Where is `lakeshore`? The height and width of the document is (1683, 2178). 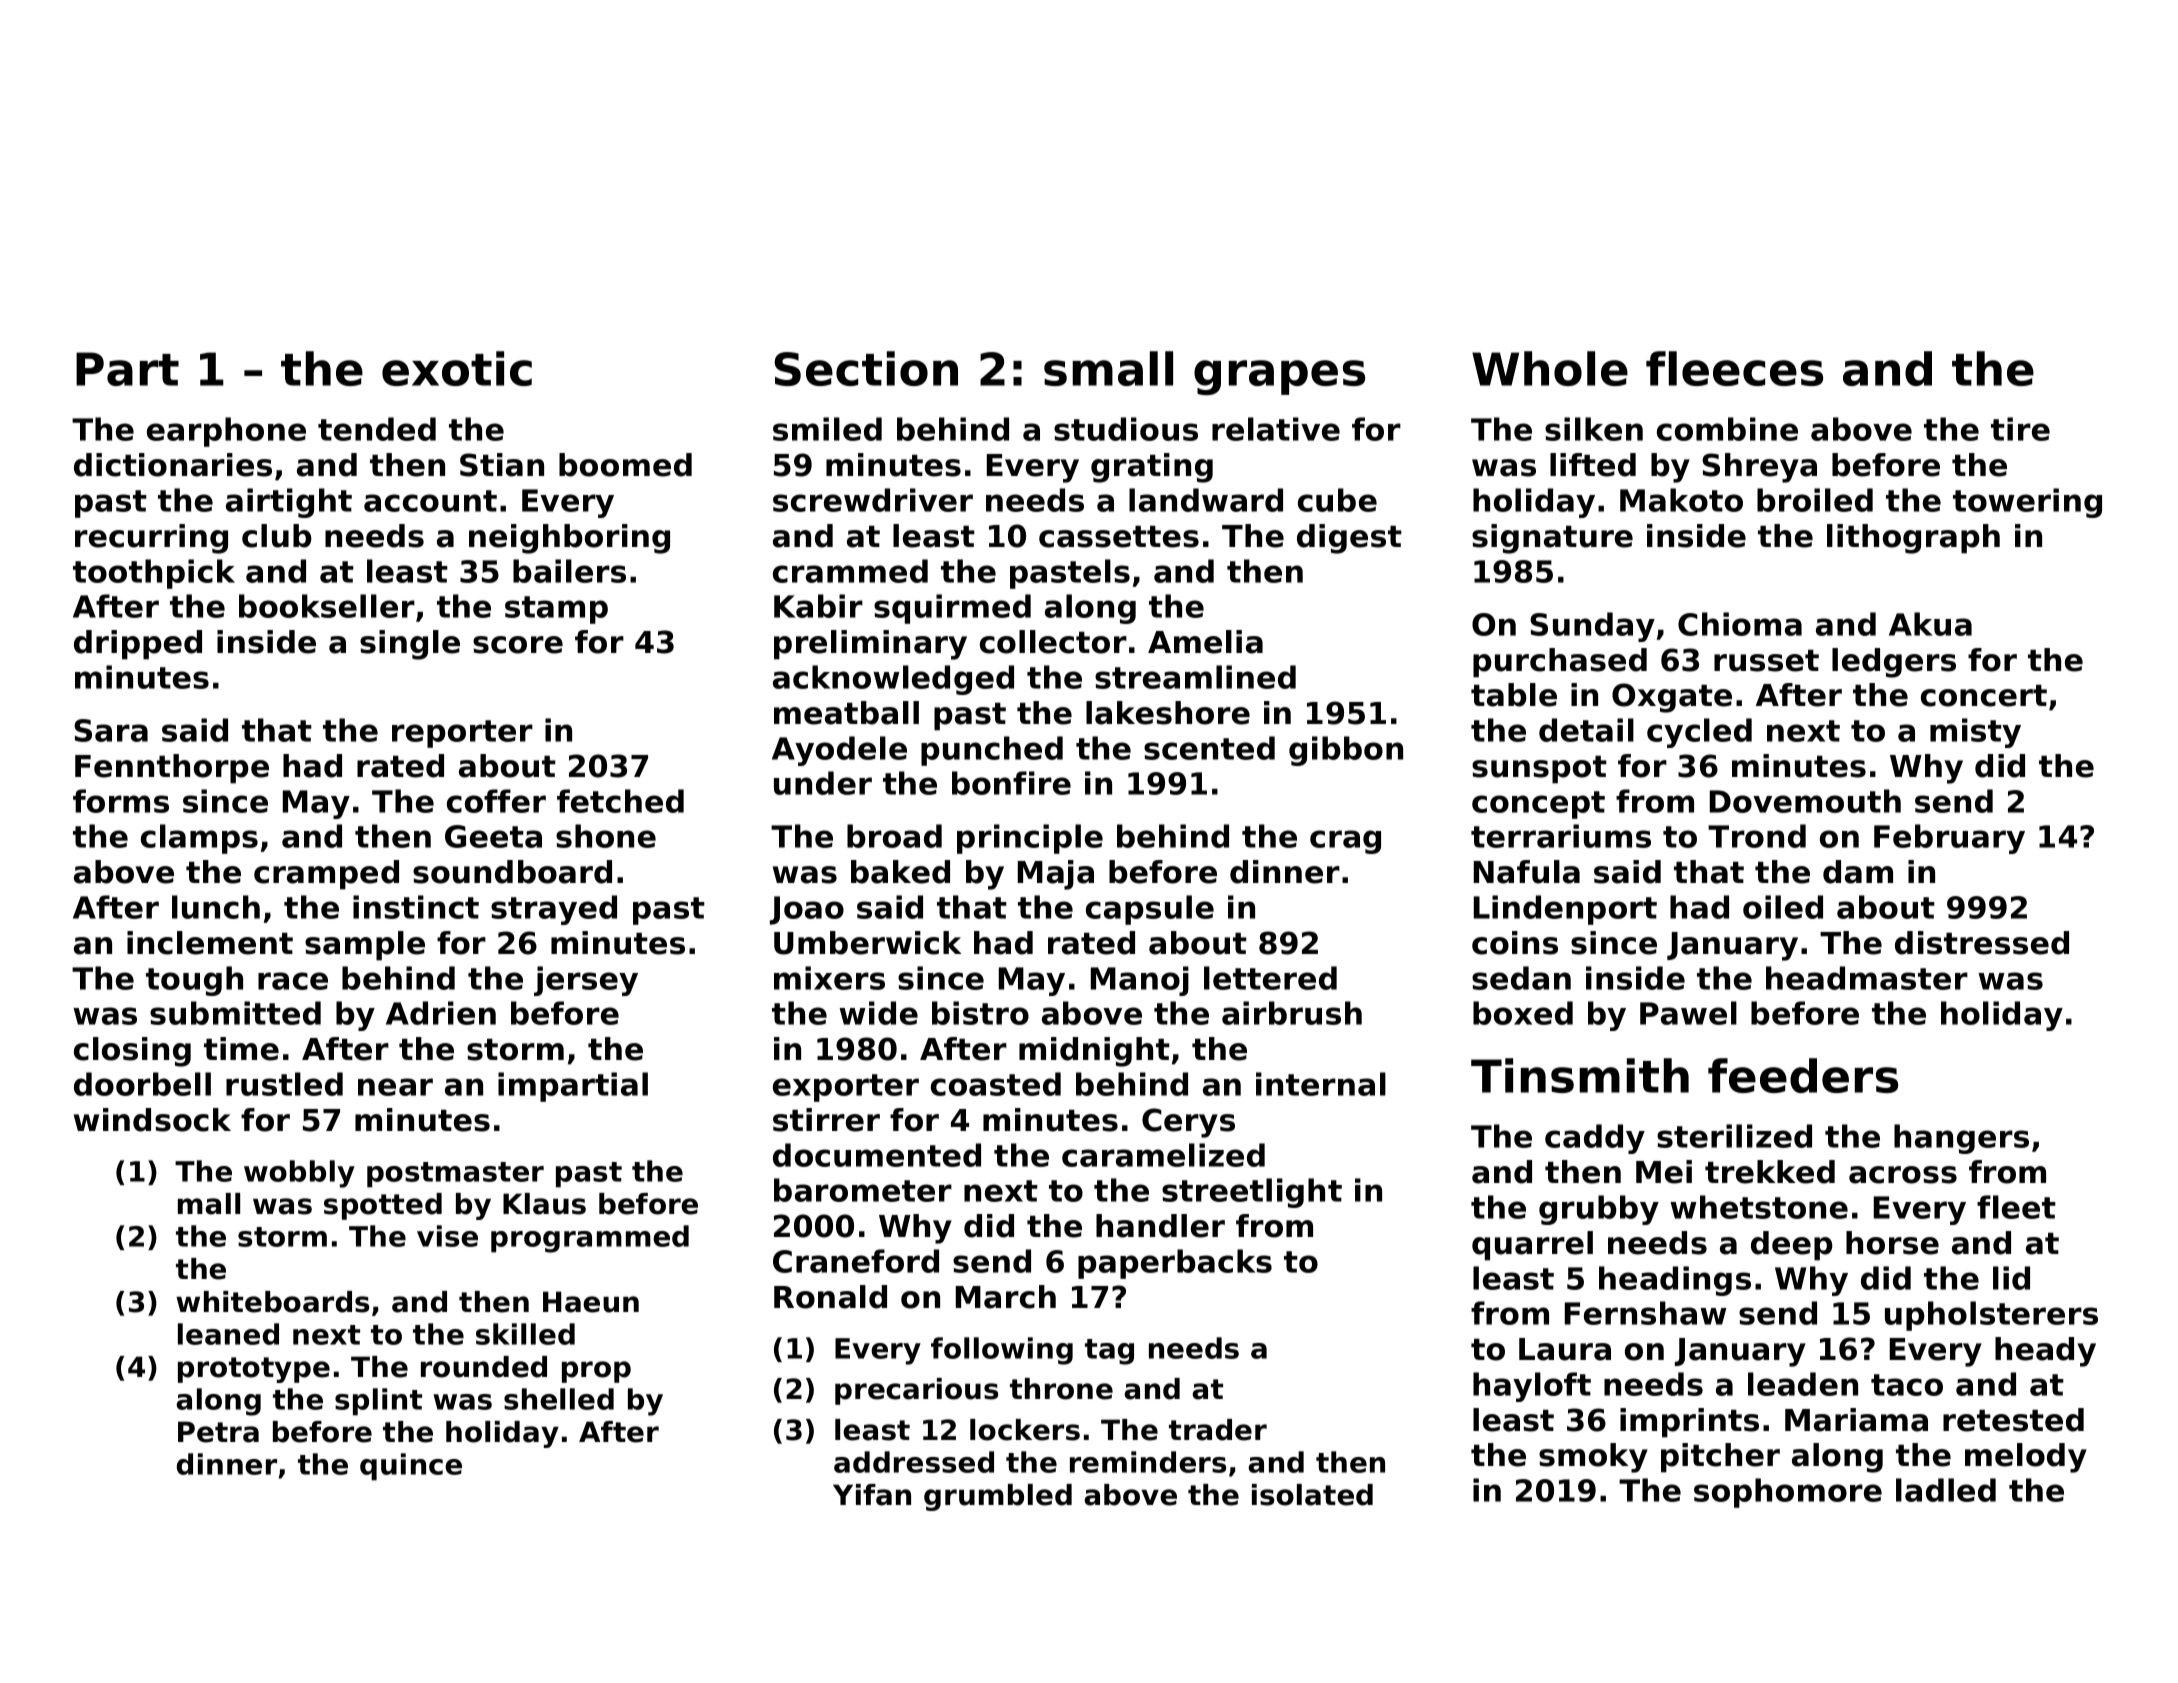 lakeshore is located at coordinates (1168, 713).
